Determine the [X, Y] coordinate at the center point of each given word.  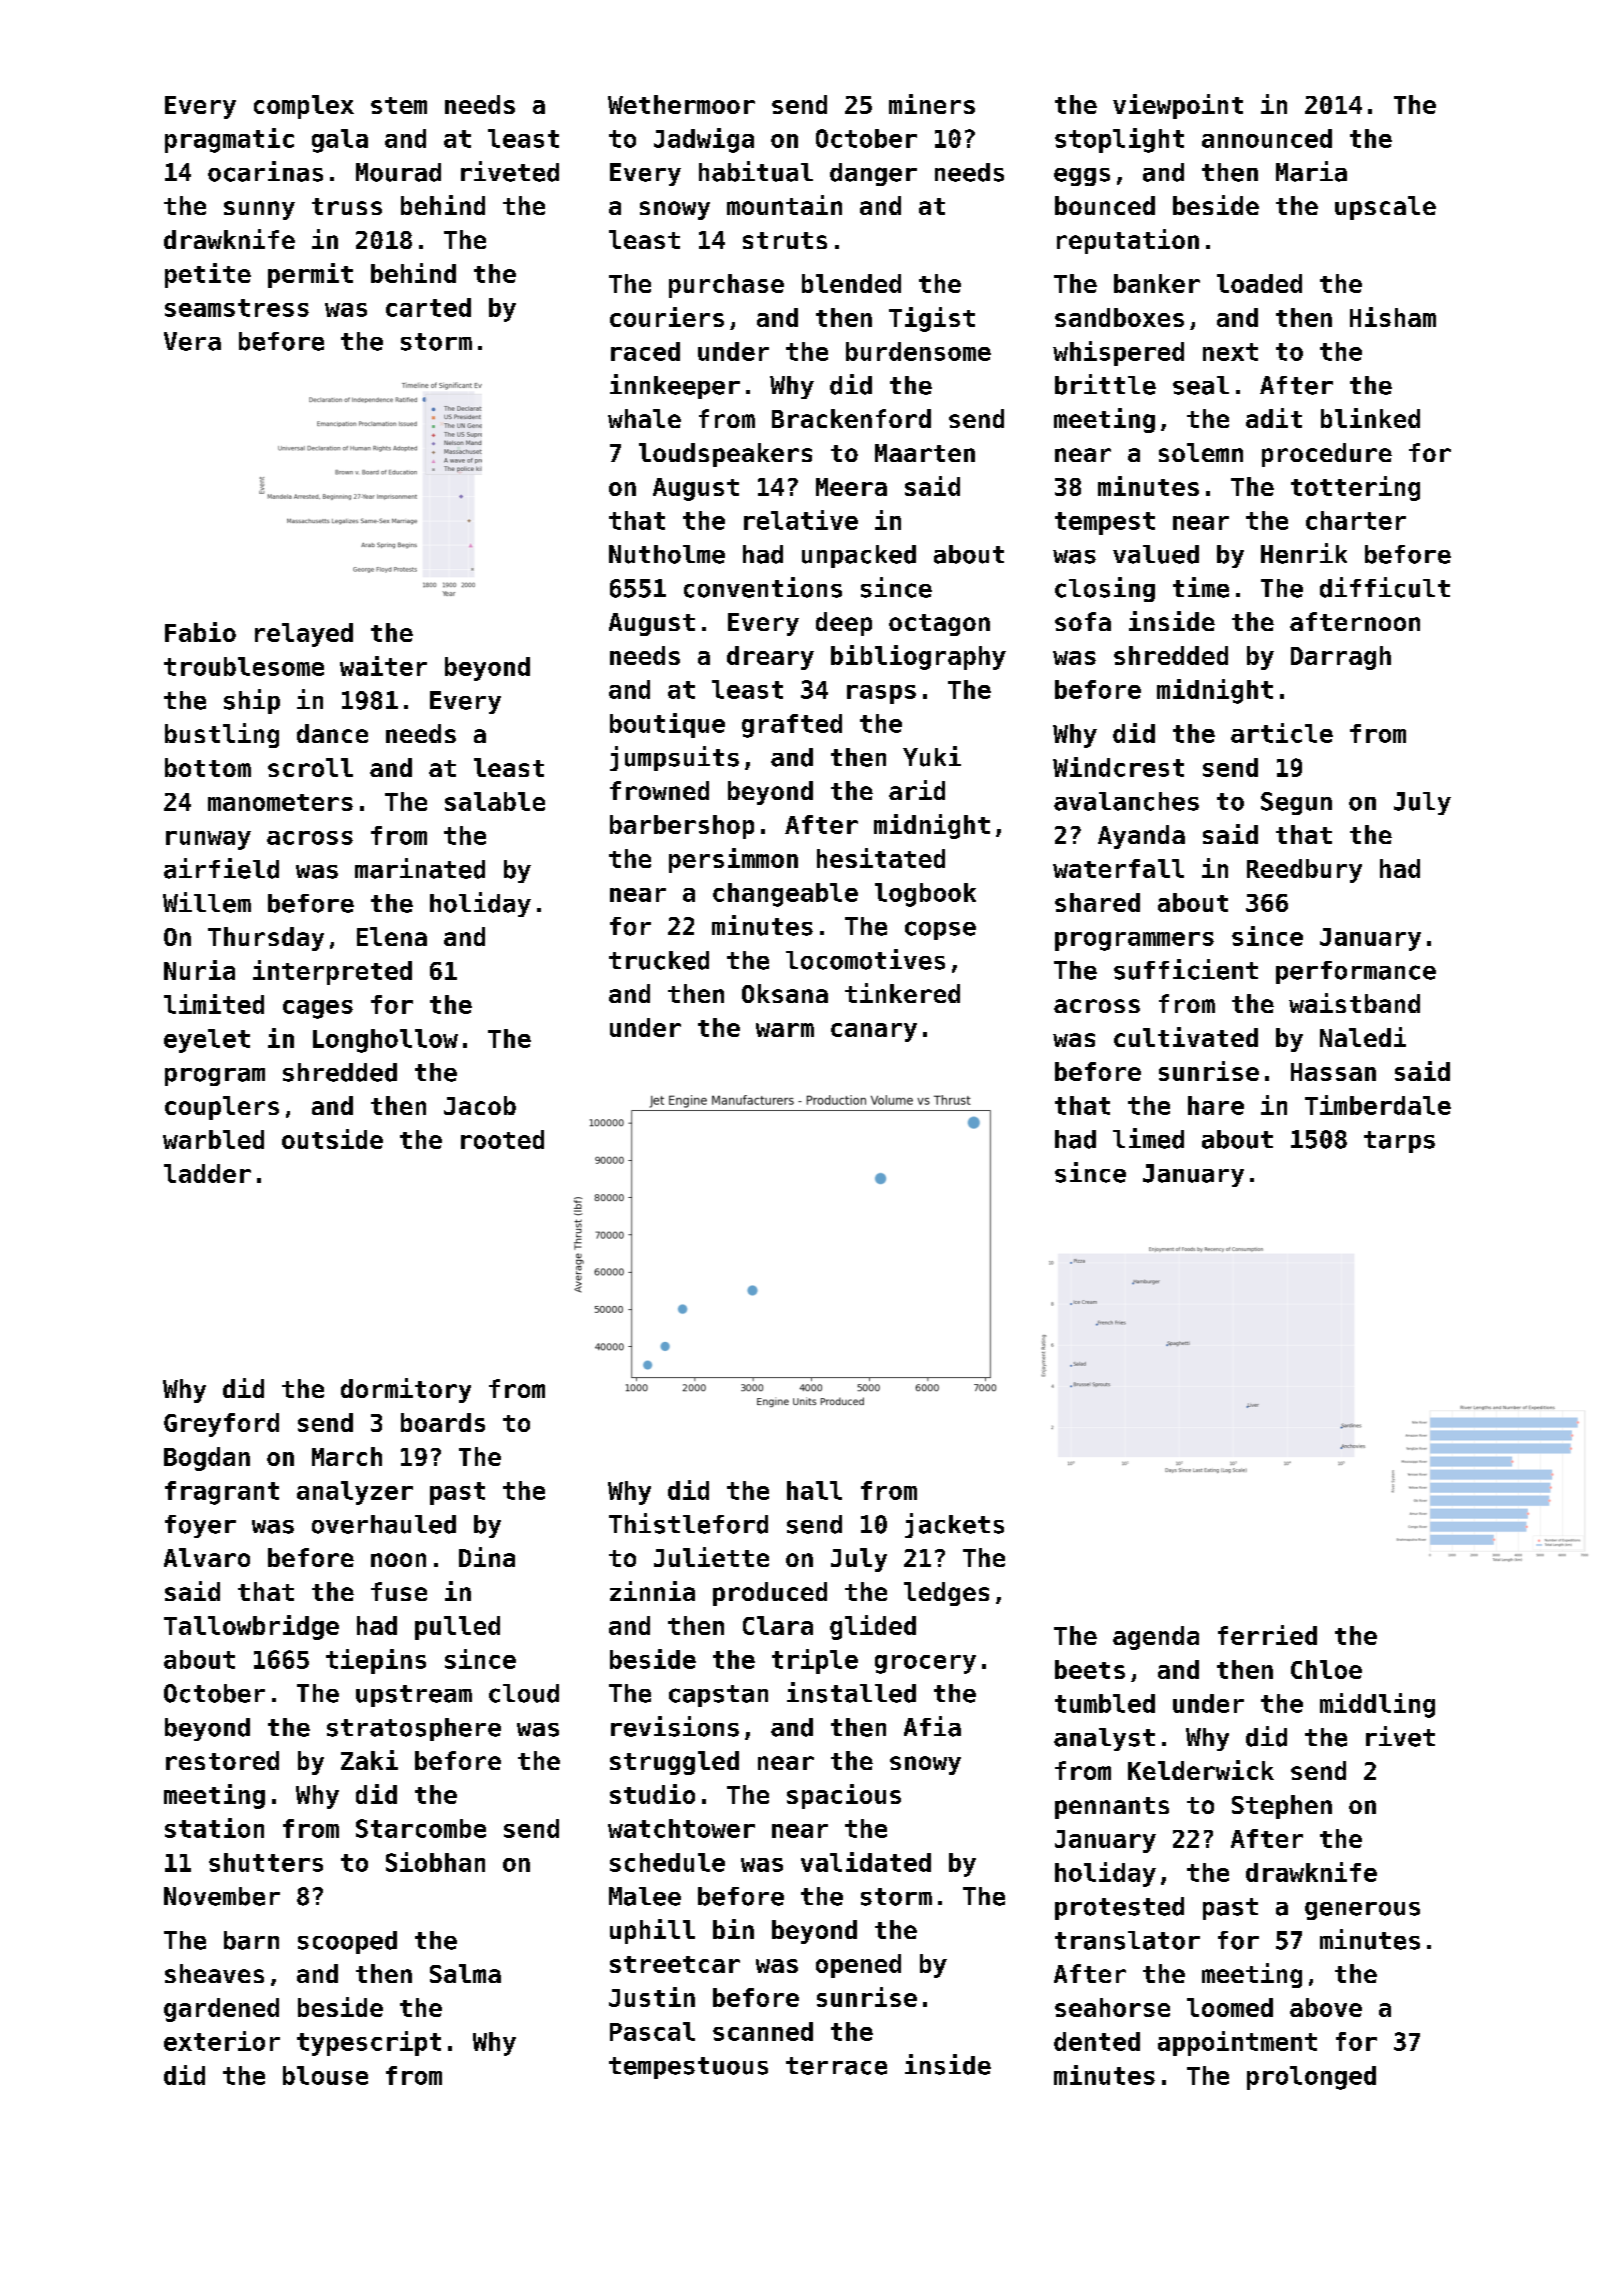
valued [1156, 554]
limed [1148, 1138]
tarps [1399, 1142]
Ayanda [1141, 837]
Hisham [1393, 317]
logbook [925, 895]
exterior [222, 2041]
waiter [383, 666]
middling [1377, 1705]
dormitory [406, 1390]
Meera [851, 487]
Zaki [369, 1760]
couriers [667, 317]
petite [208, 275]
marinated [420, 868]
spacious [844, 1796]
